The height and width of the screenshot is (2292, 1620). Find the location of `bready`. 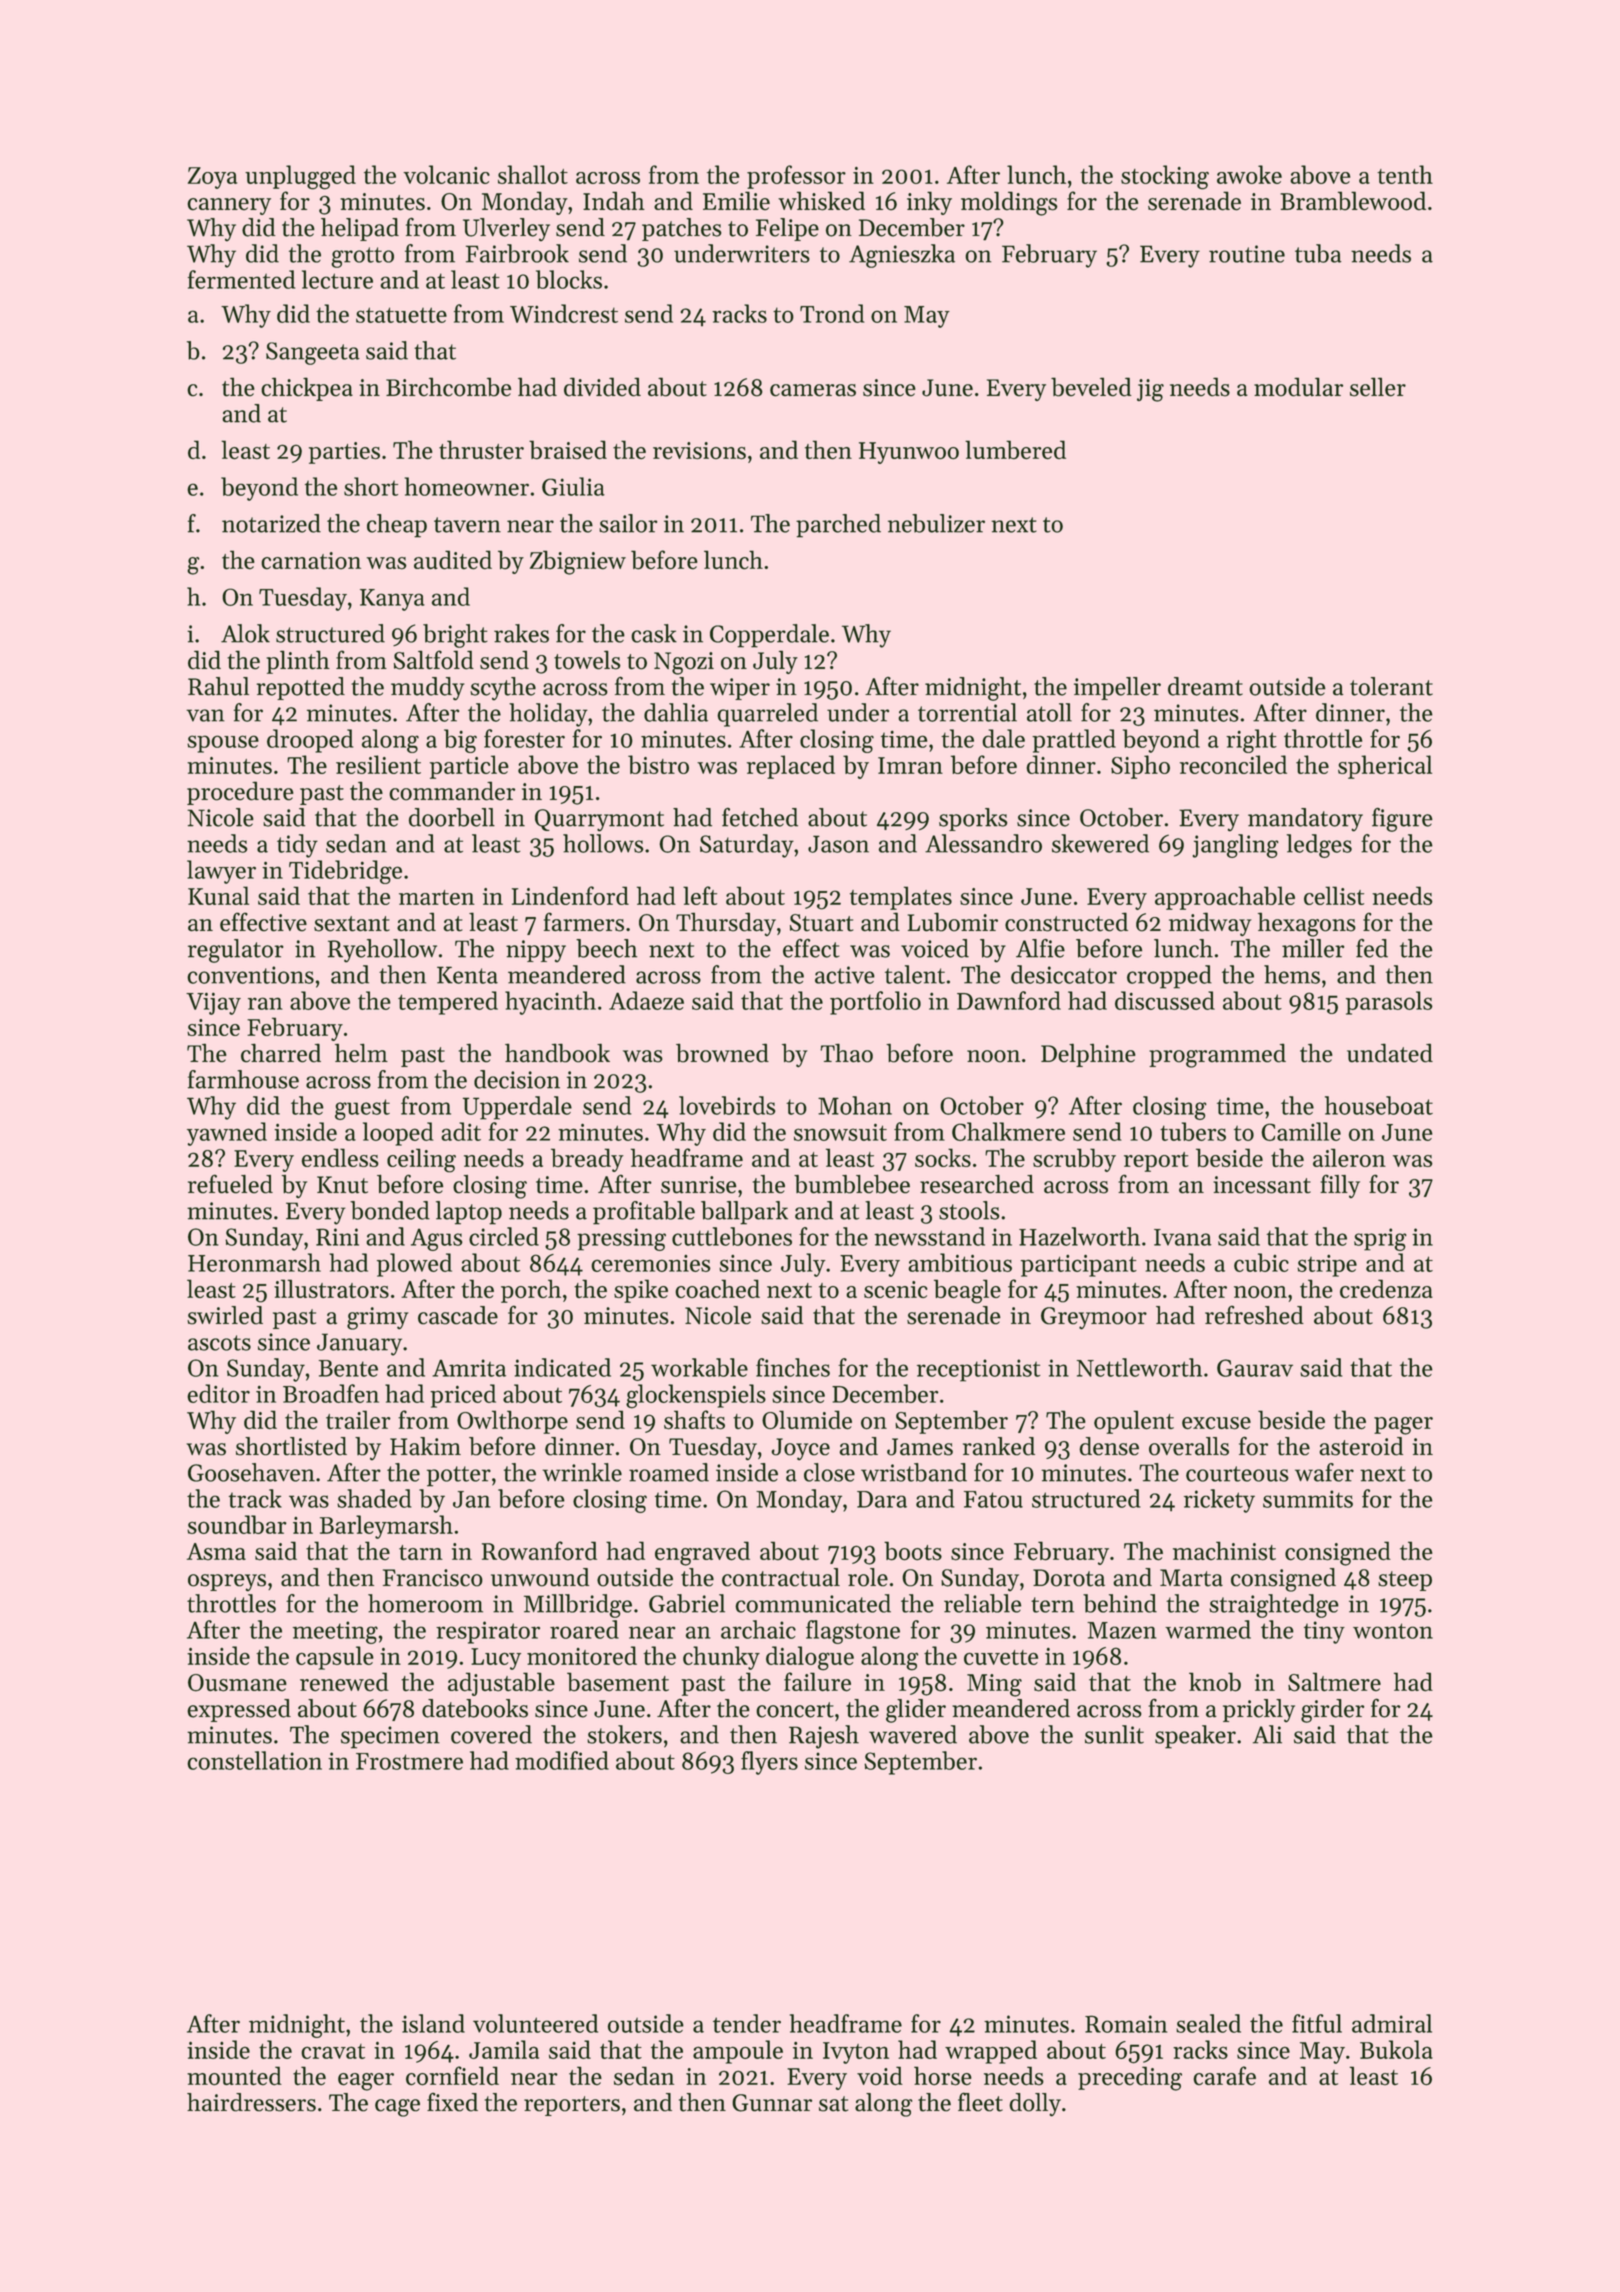

bready is located at coordinates (587, 1160).
